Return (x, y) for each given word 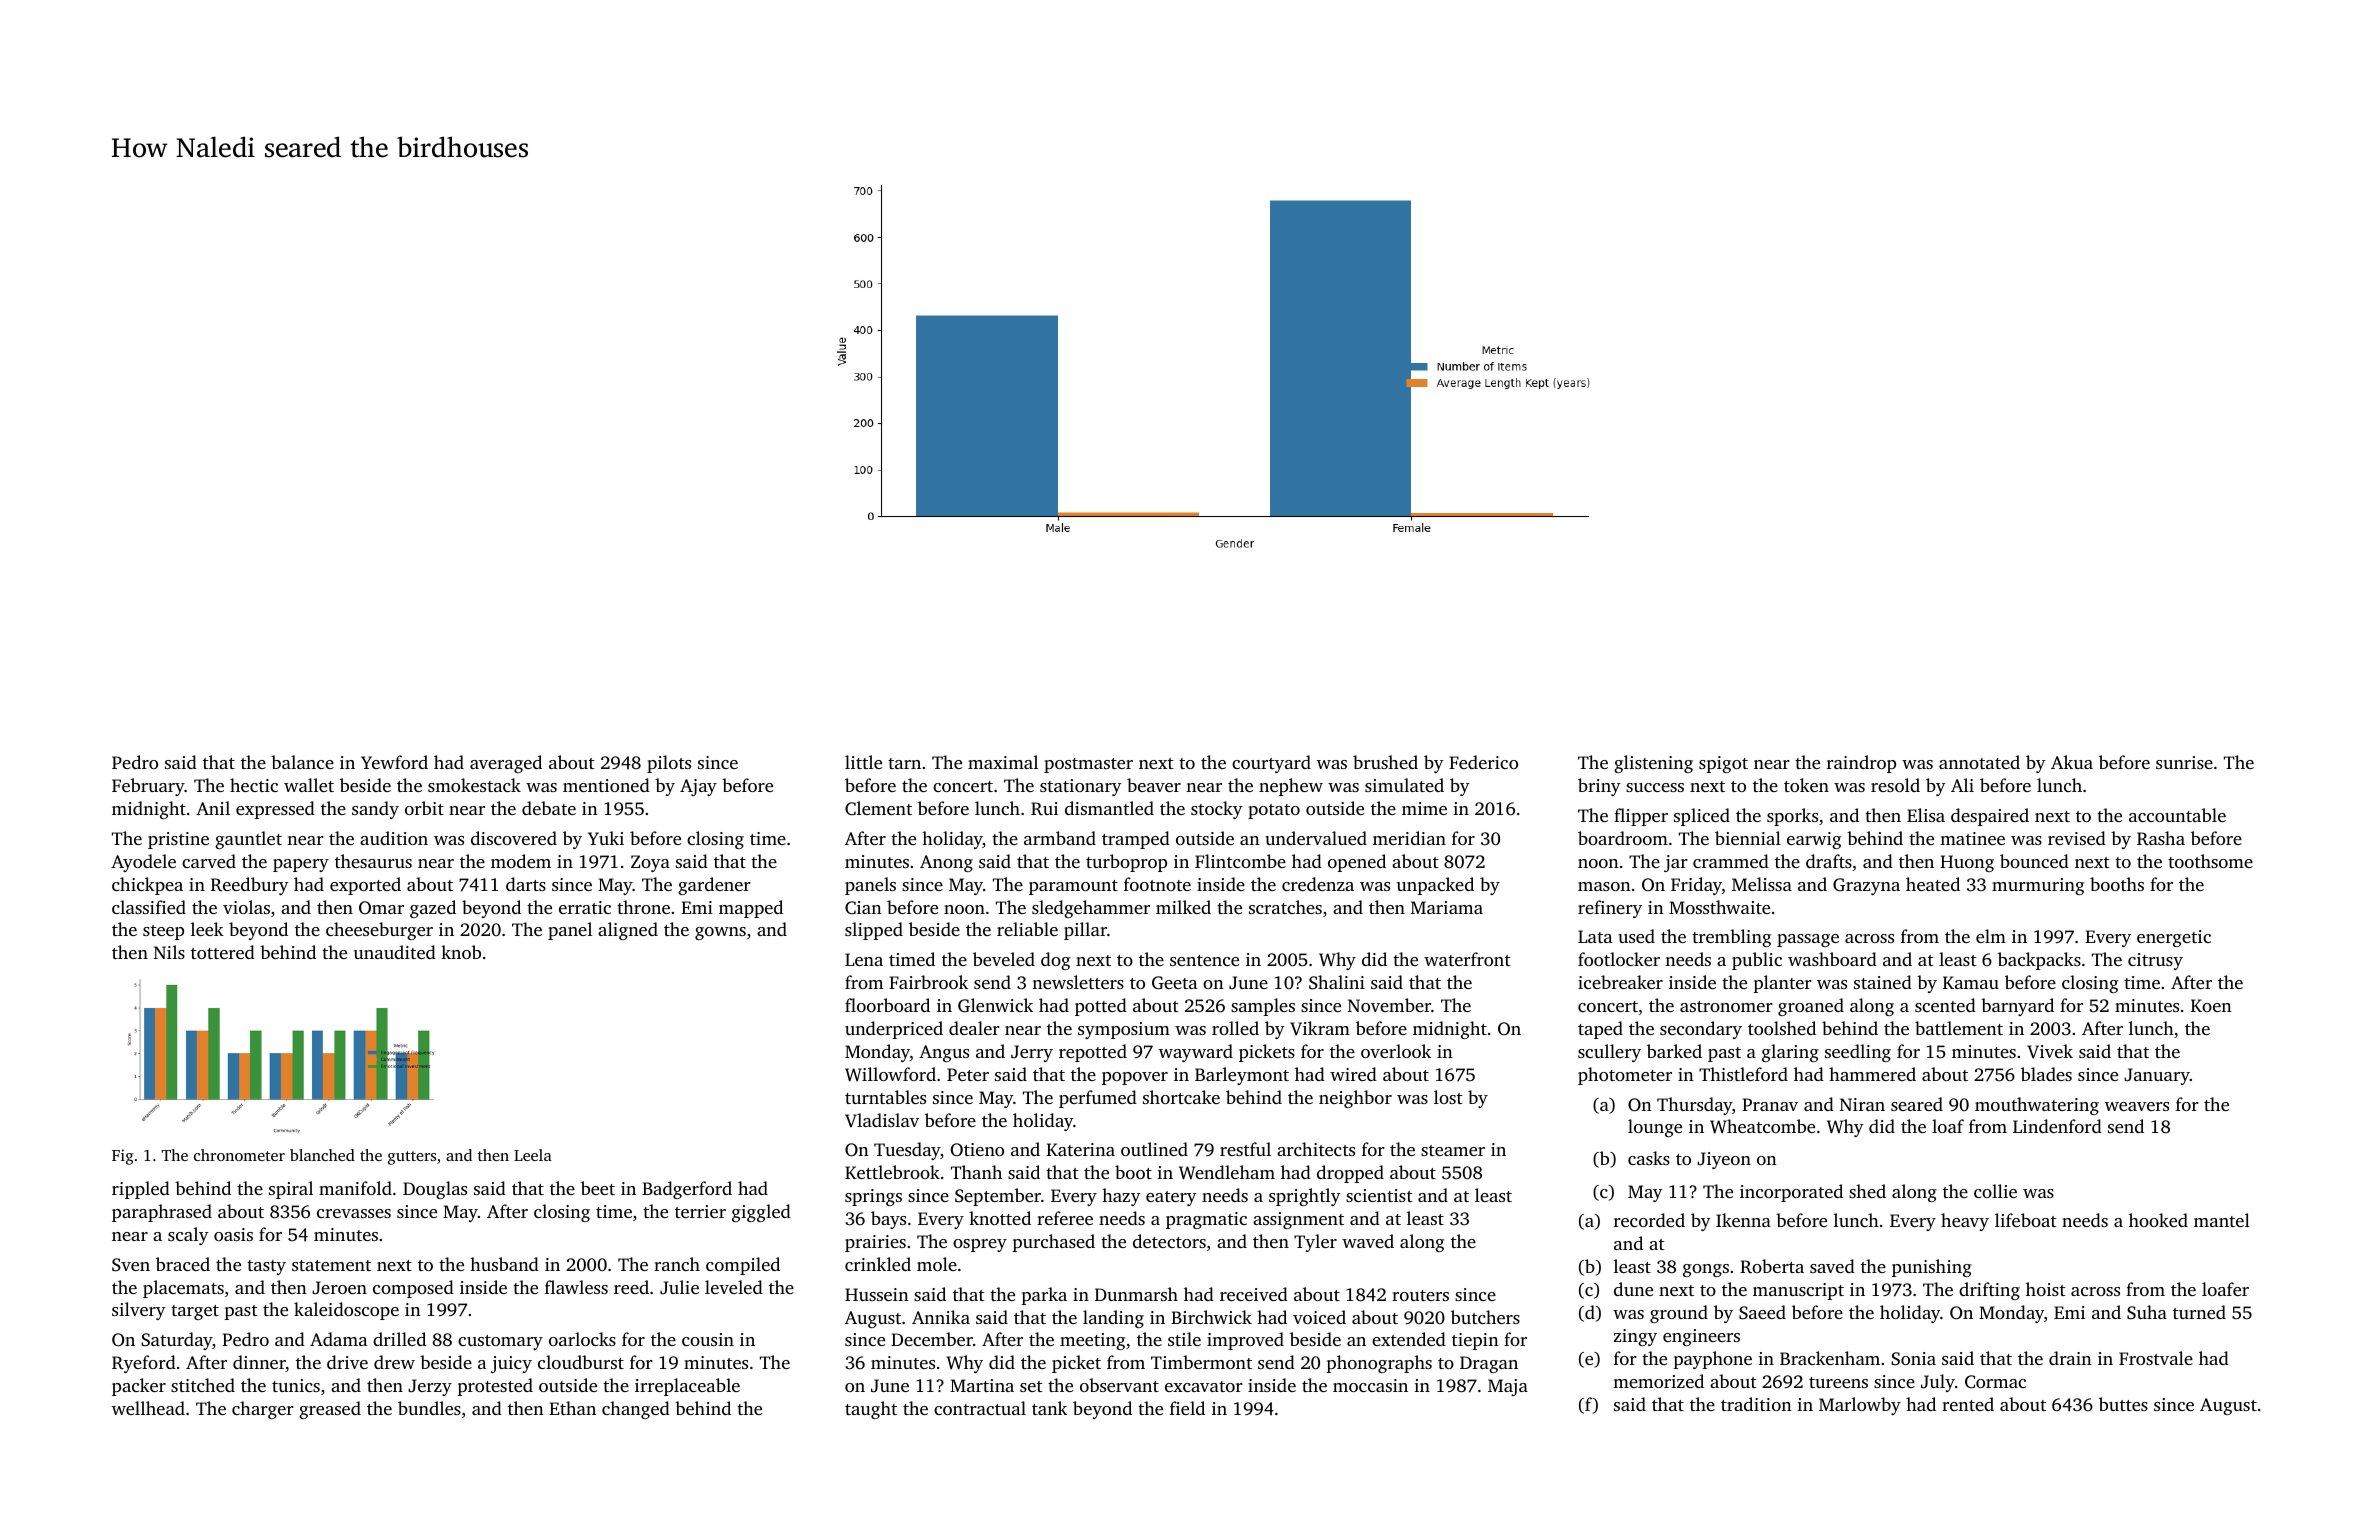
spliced (1702, 817)
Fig (123, 1157)
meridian (1409, 838)
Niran (1862, 1104)
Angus (944, 1053)
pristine (178, 840)
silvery (139, 1311)
